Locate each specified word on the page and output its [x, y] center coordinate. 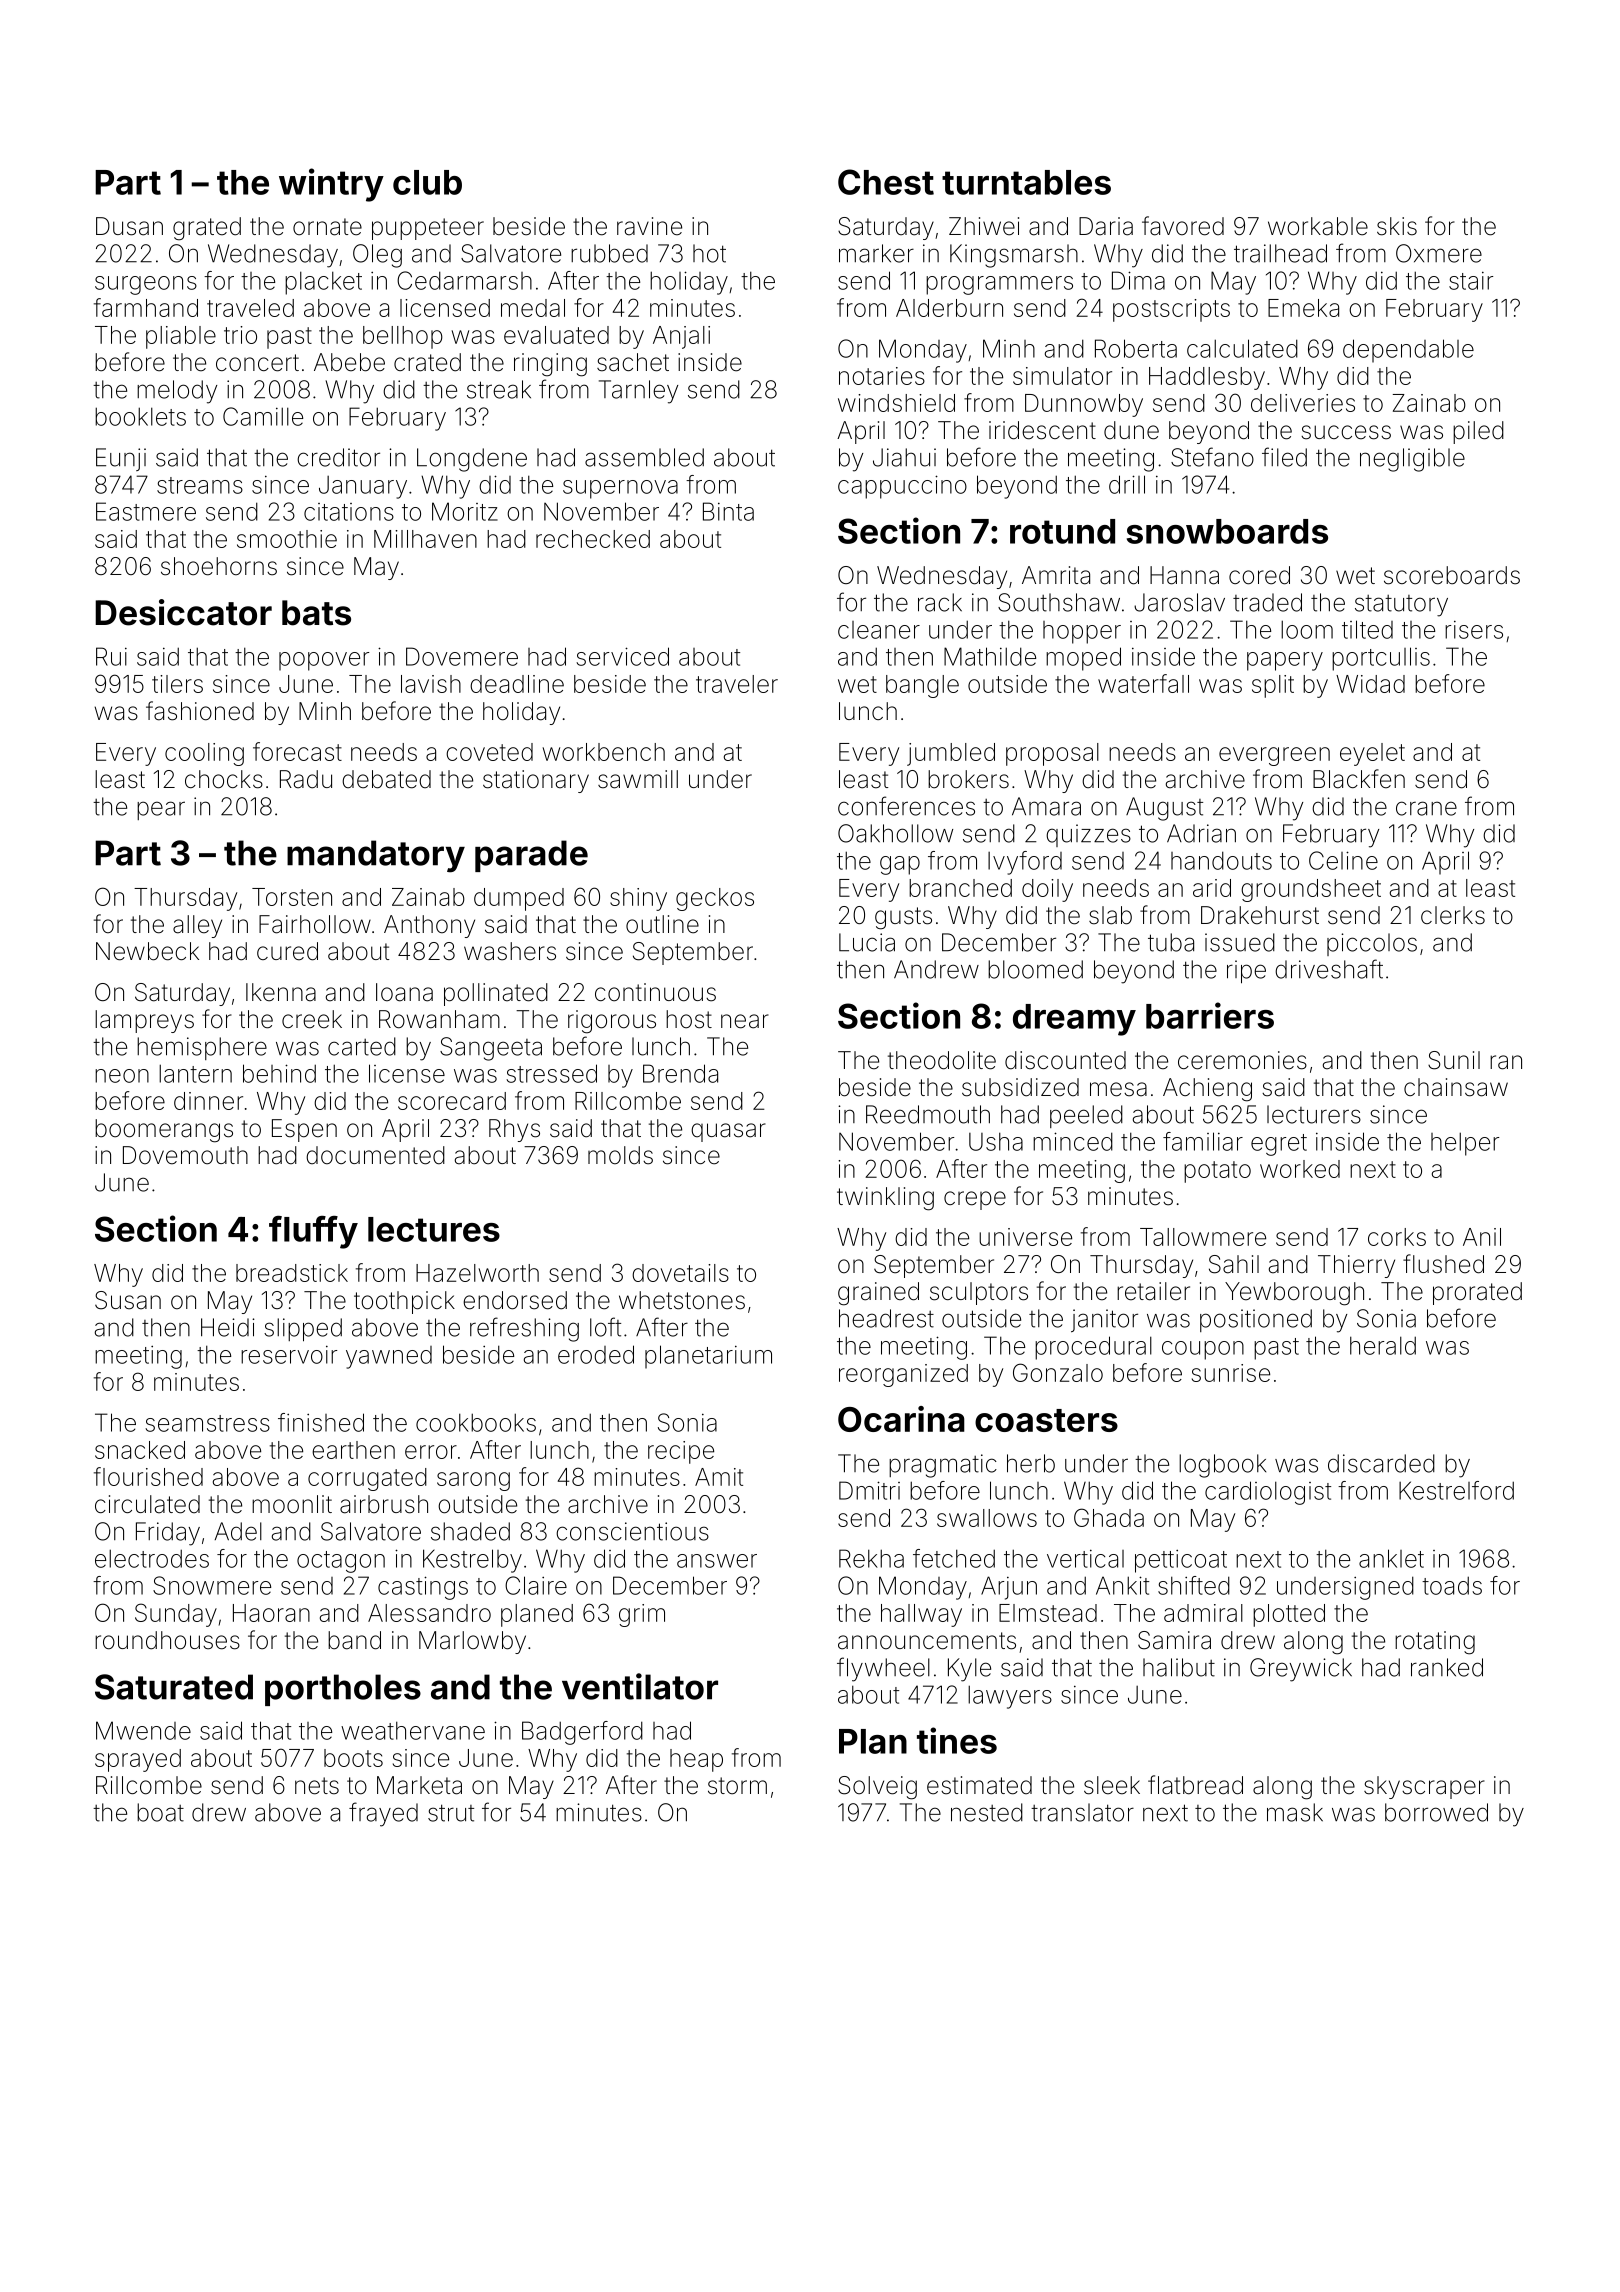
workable [1318, 226]
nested [987, 1812]
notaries [882, 376]
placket [323, 283]
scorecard [452, 1101]
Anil [1482, 1237]
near [745, 1021]
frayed [383, 1814]
